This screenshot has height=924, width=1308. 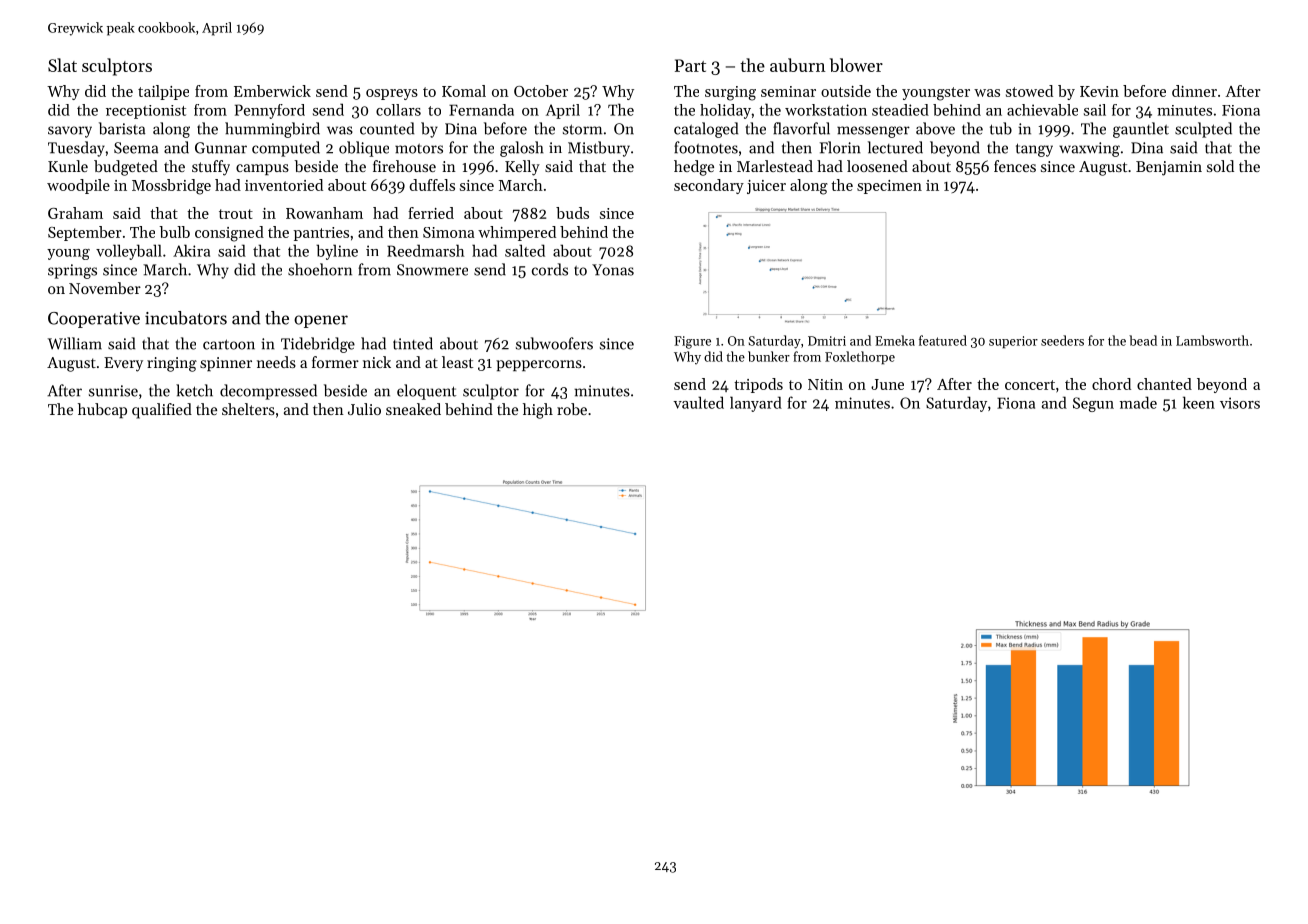 I want to click on incubators, so click(x=186, y=318).
